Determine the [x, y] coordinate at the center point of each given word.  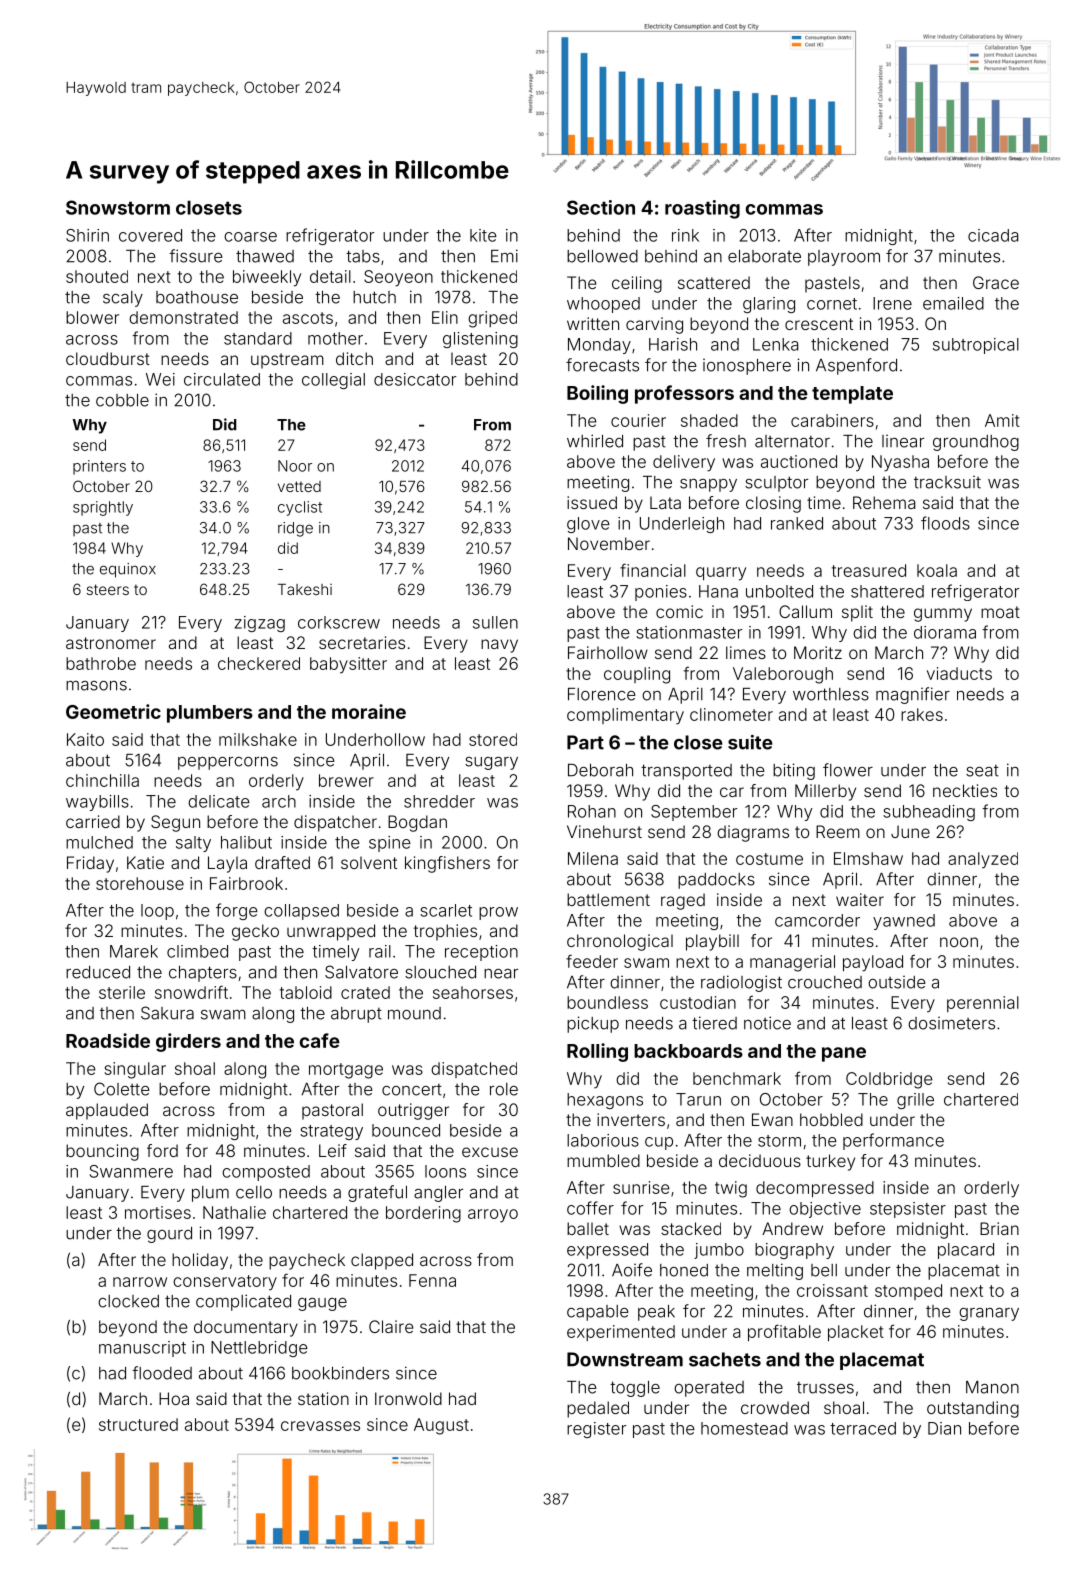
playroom [844, 258]
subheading [929, 813]
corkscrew [339, 622]
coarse [250, 237]
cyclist [300, 508]
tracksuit [947, 482]
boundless [607, 1002]
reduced [98, 972]
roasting [702, 209]
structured [138, 1424]
